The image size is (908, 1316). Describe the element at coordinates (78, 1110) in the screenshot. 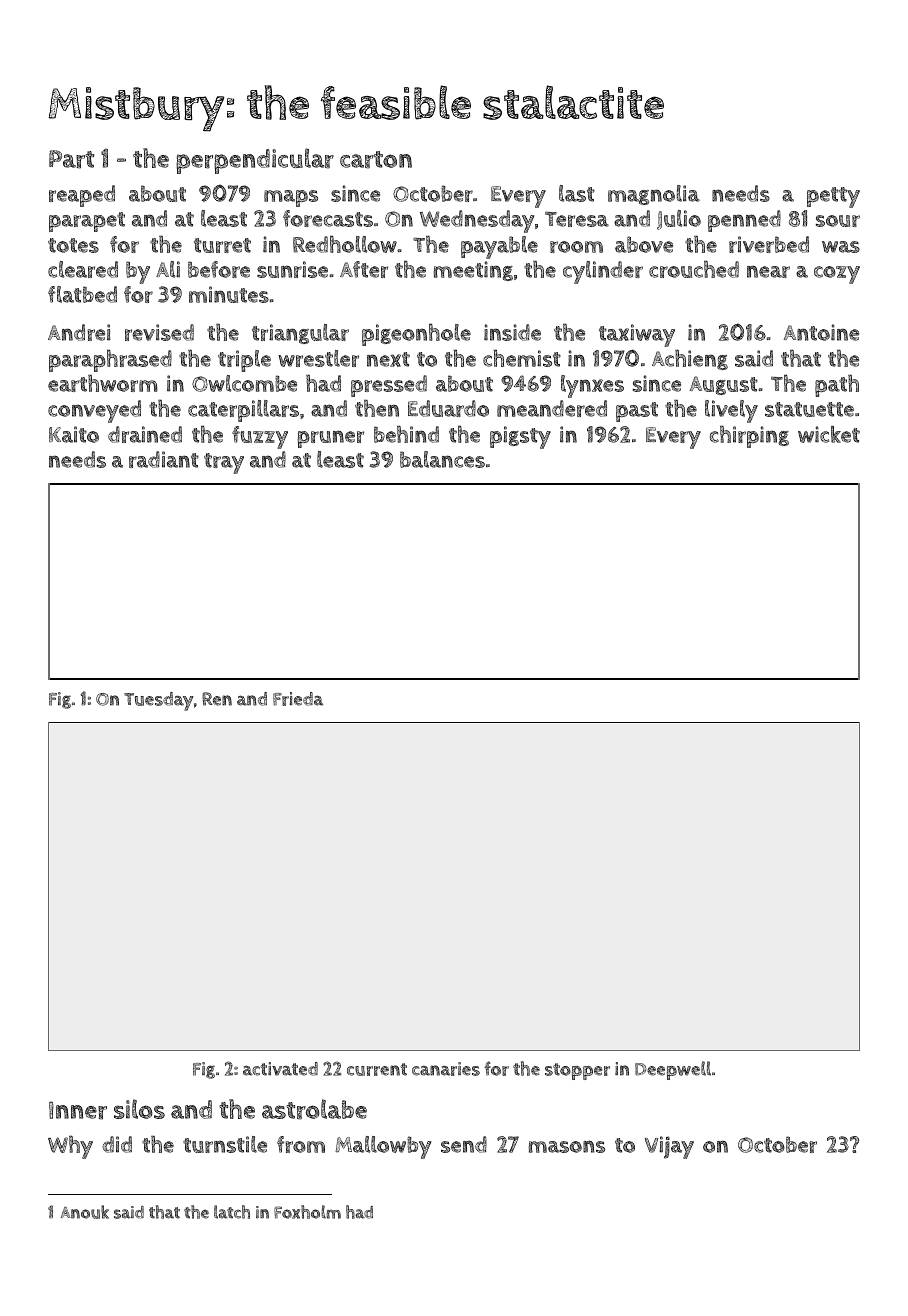

I see `Inner` at that location.
